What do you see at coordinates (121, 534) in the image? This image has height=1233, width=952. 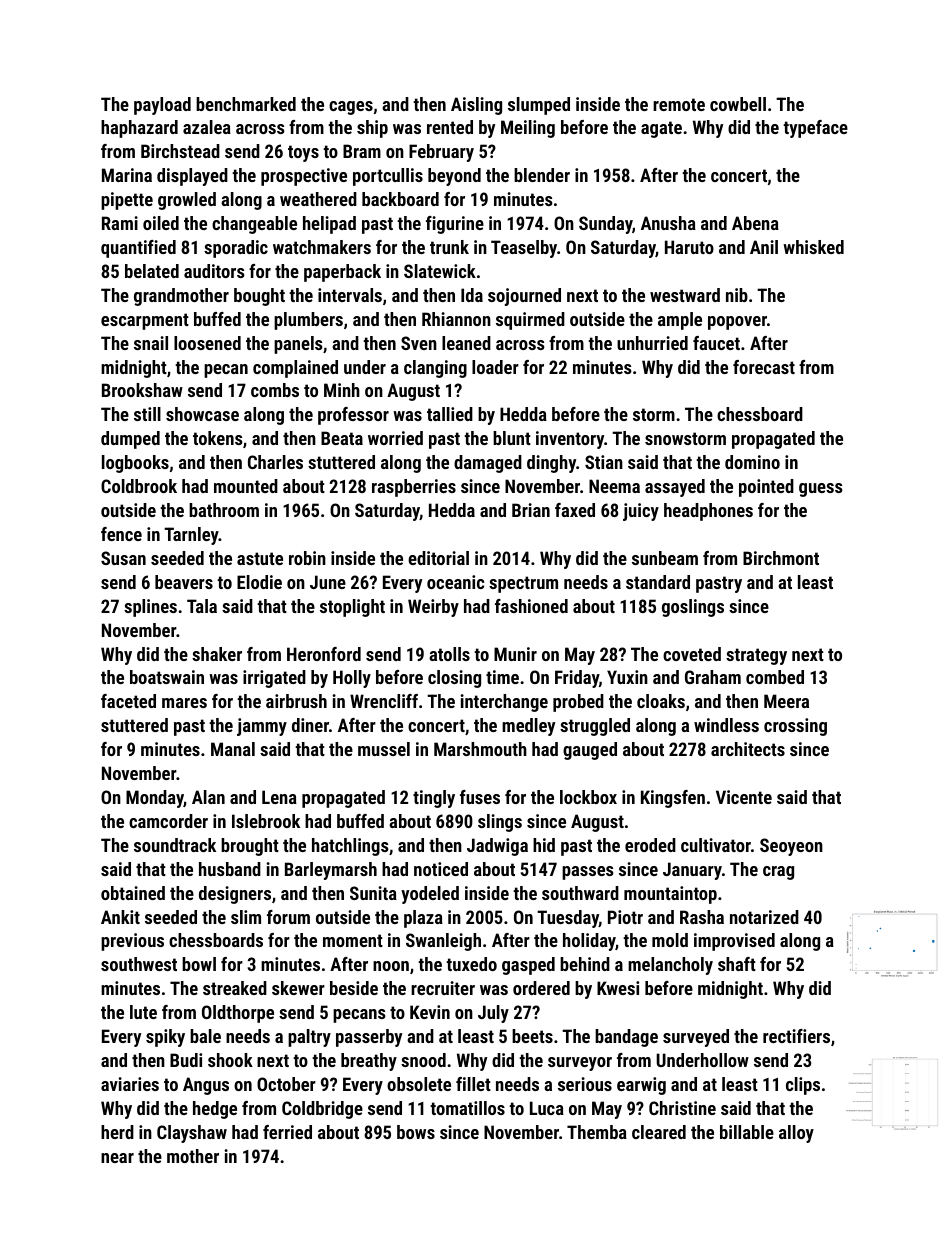 I see `fence` at bounding box center [121, 534].
